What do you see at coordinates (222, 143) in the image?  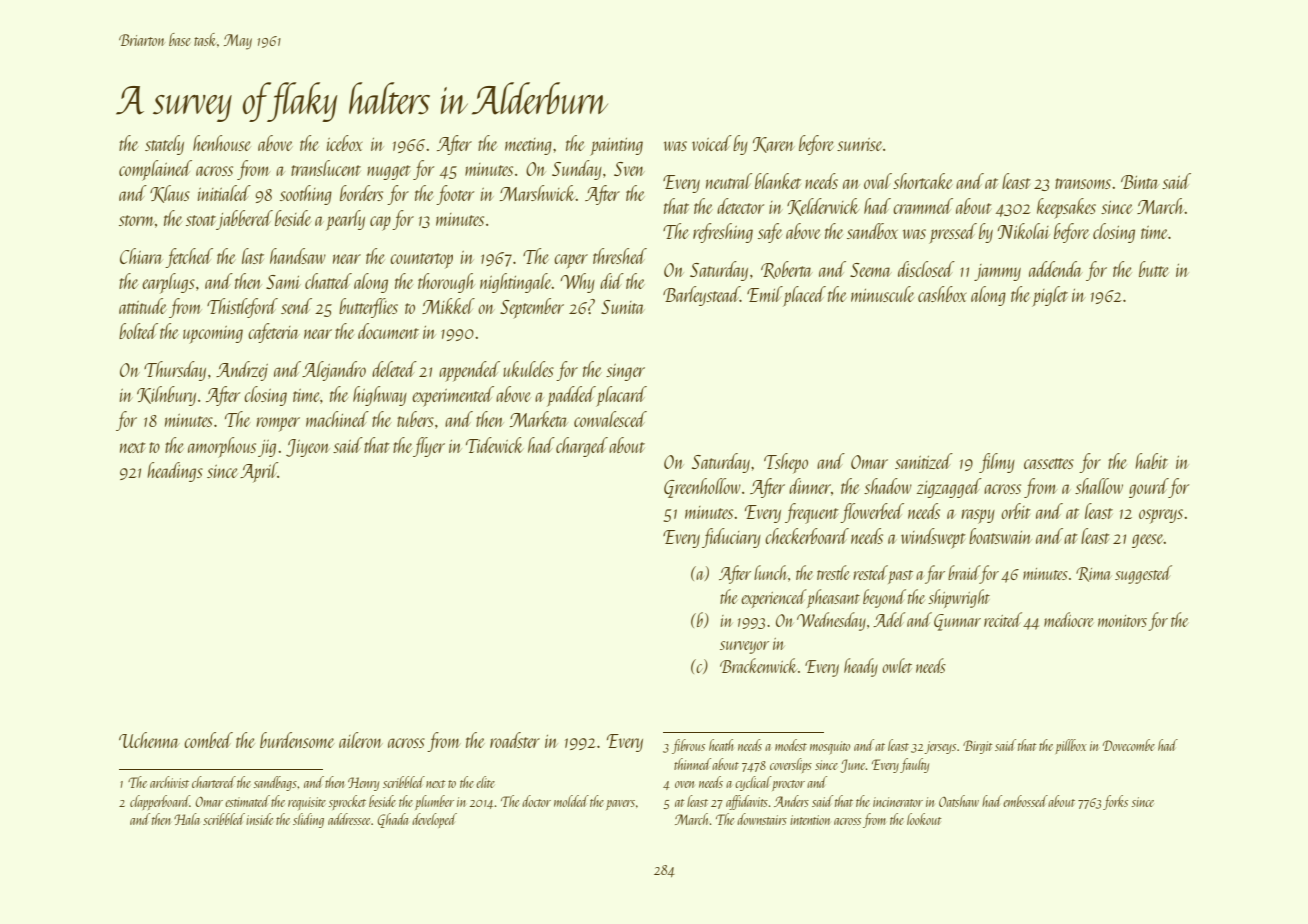 I see `henhouse` at bounding box center [222, 143].
